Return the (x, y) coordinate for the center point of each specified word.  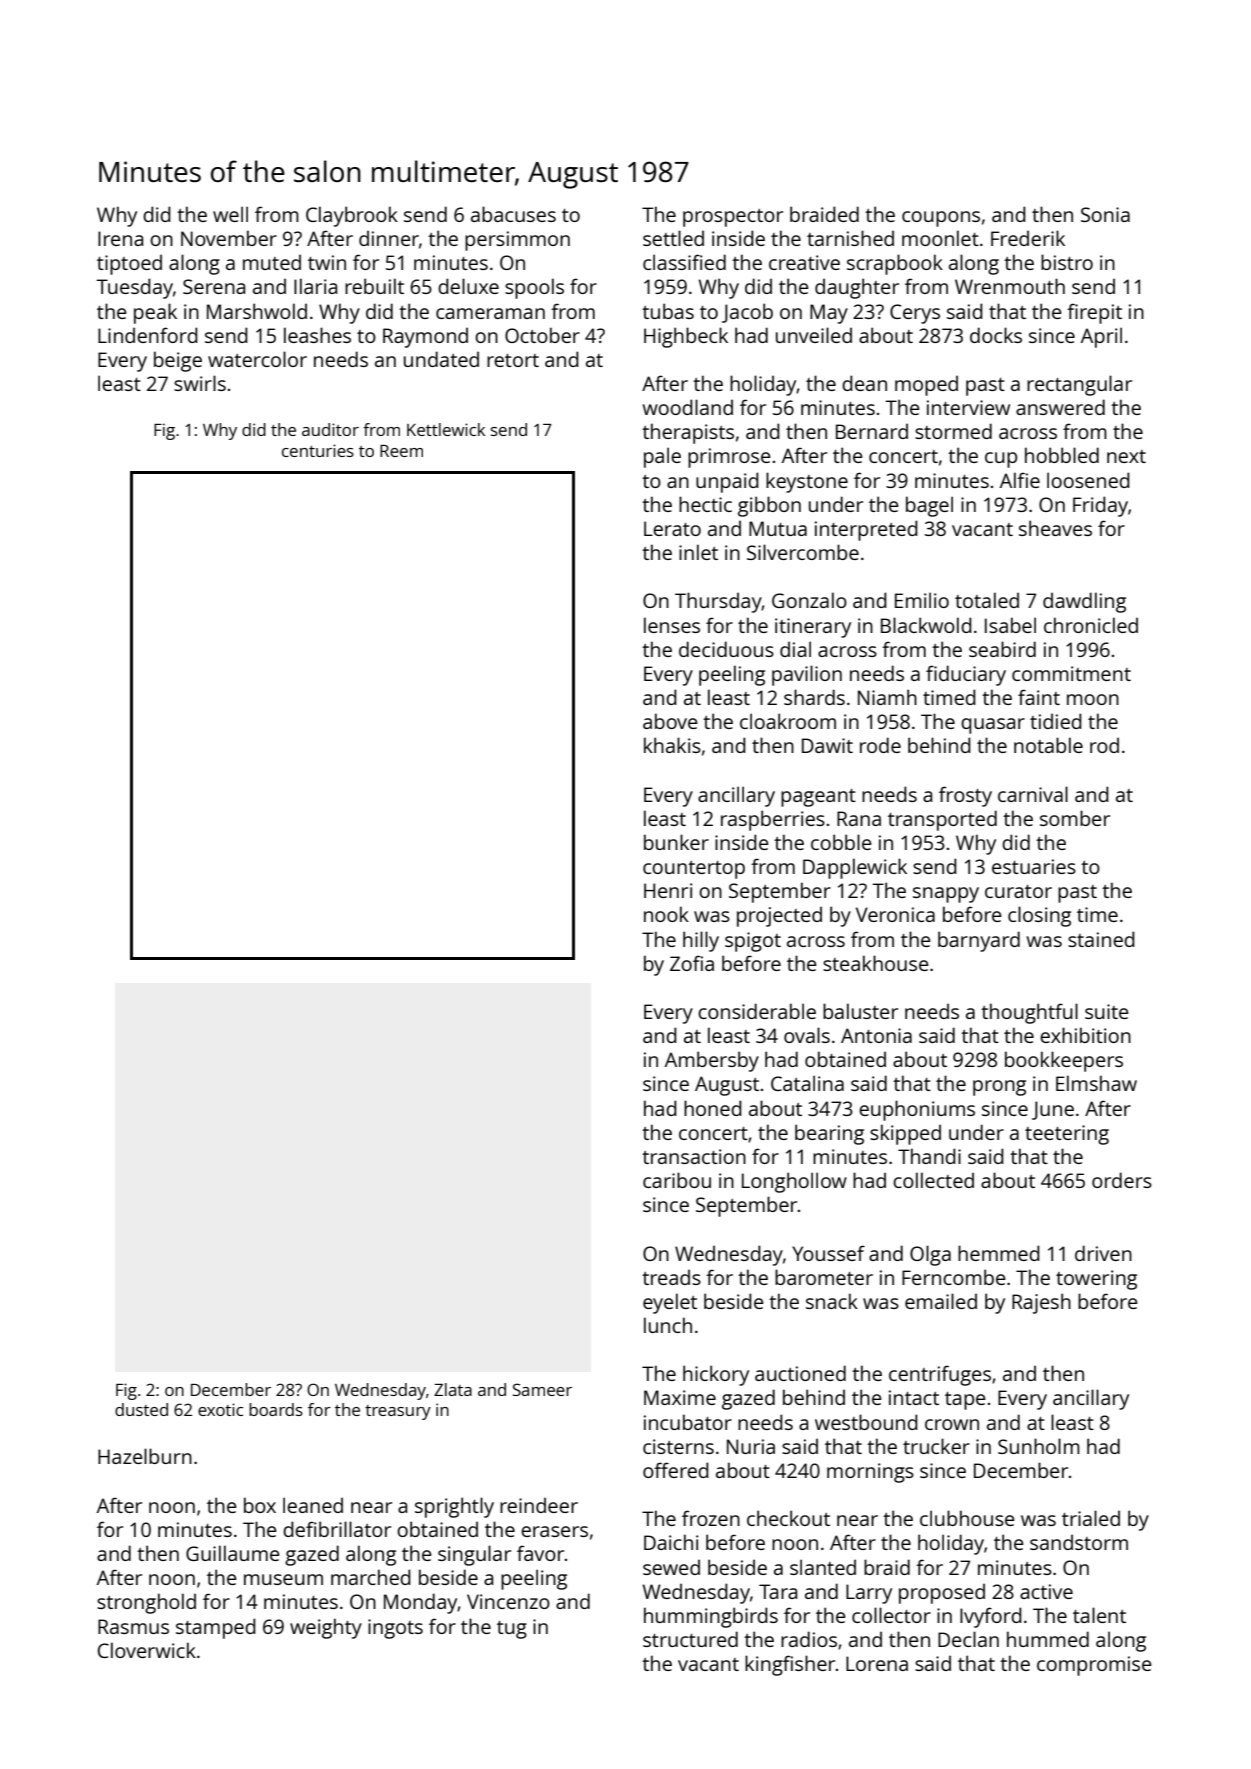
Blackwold (926, 625)
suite (1107, 1011)
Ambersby (712, 1061)
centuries (318, 450)
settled (673, 238)
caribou (677, 1180)
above (670, 721)
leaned (313, 1505)
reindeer (539, 1505)
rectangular (1079, 385)
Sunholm (1039, 1446)
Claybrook (352, 216)
